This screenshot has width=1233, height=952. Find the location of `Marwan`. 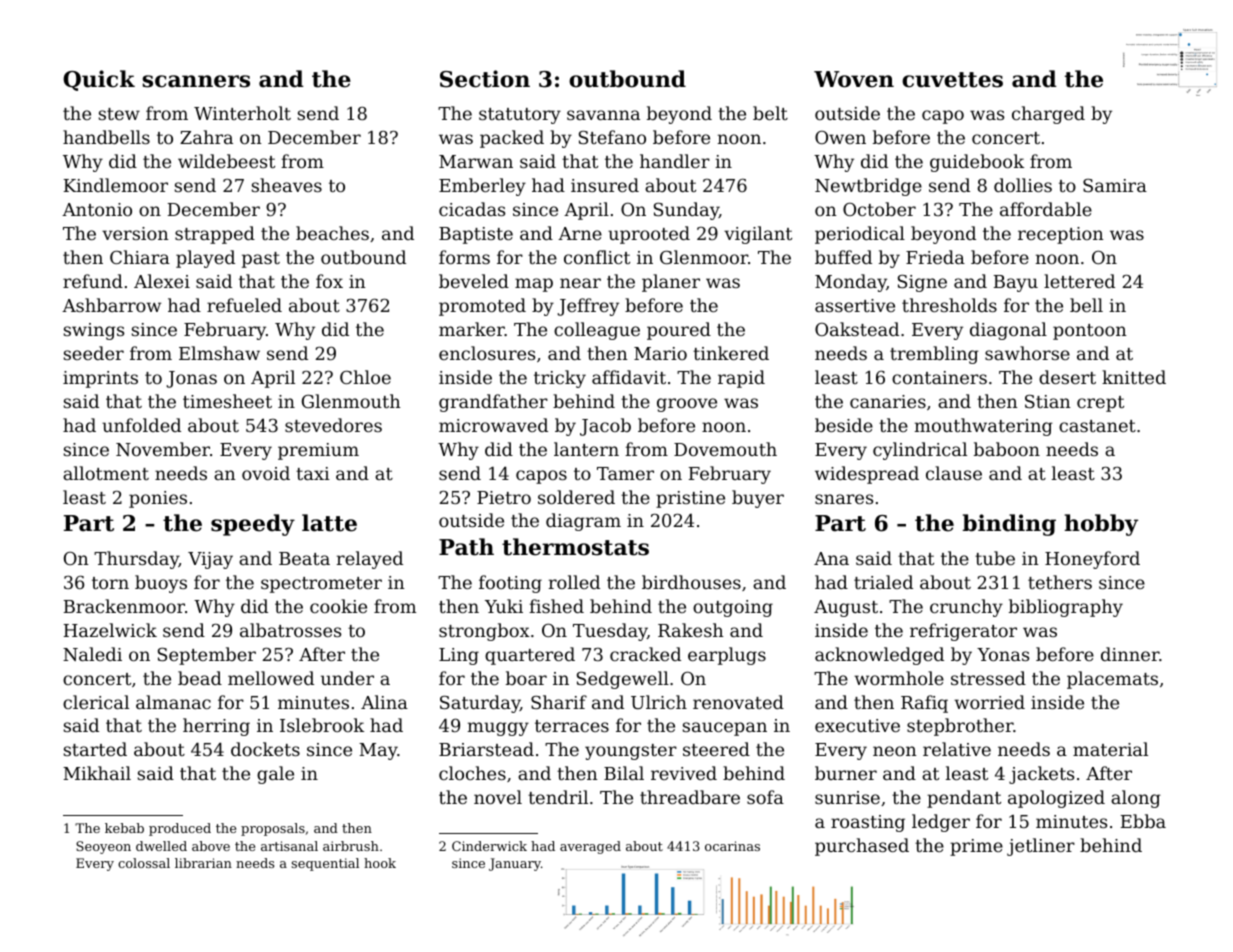

Marwan is located at coordinates (476, 161).
